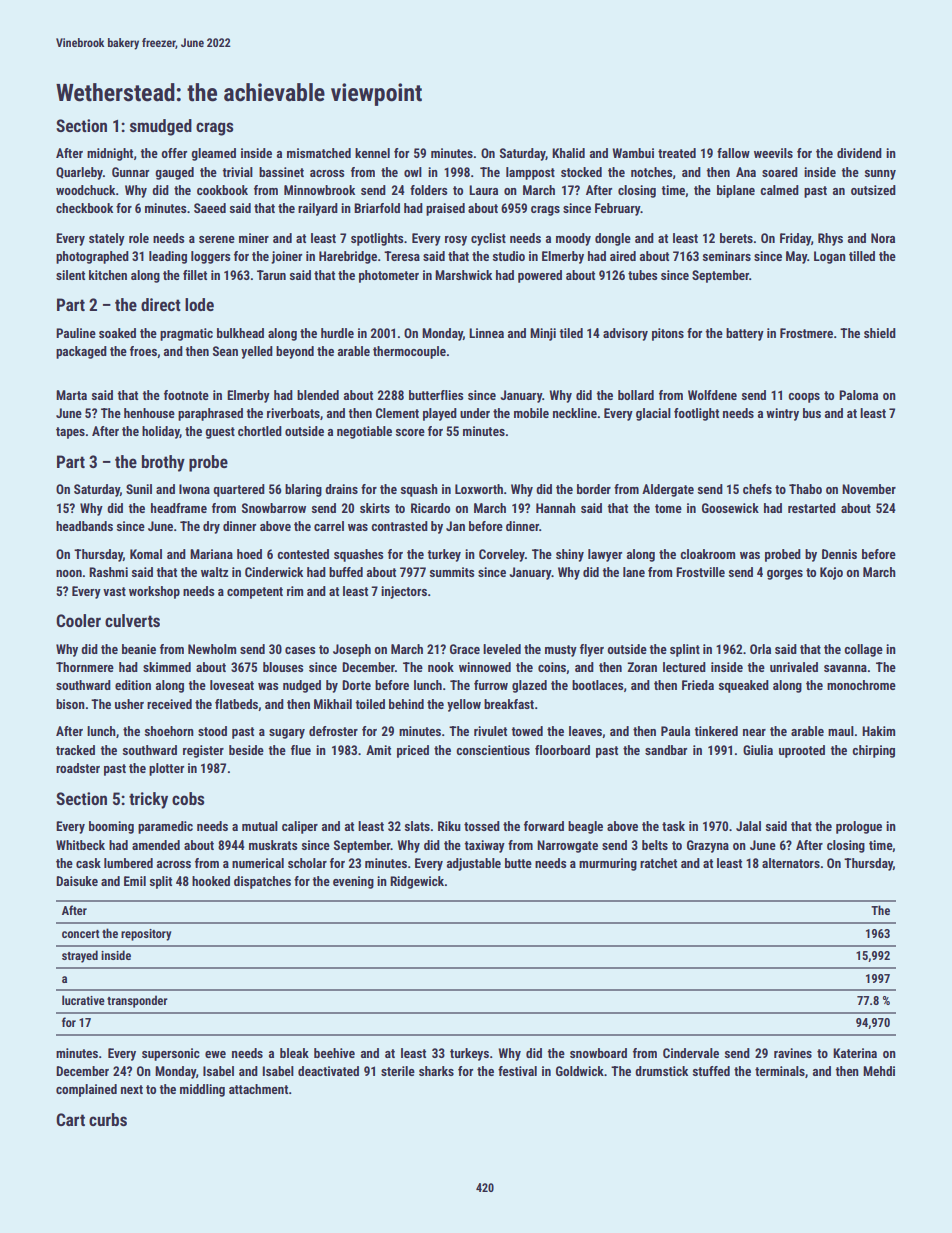 Image resolution: width=952 pixels, height=1233 pixels. Describe the element at coordinates (417, 882) in the document. I see `Ridgewick` at that location.
